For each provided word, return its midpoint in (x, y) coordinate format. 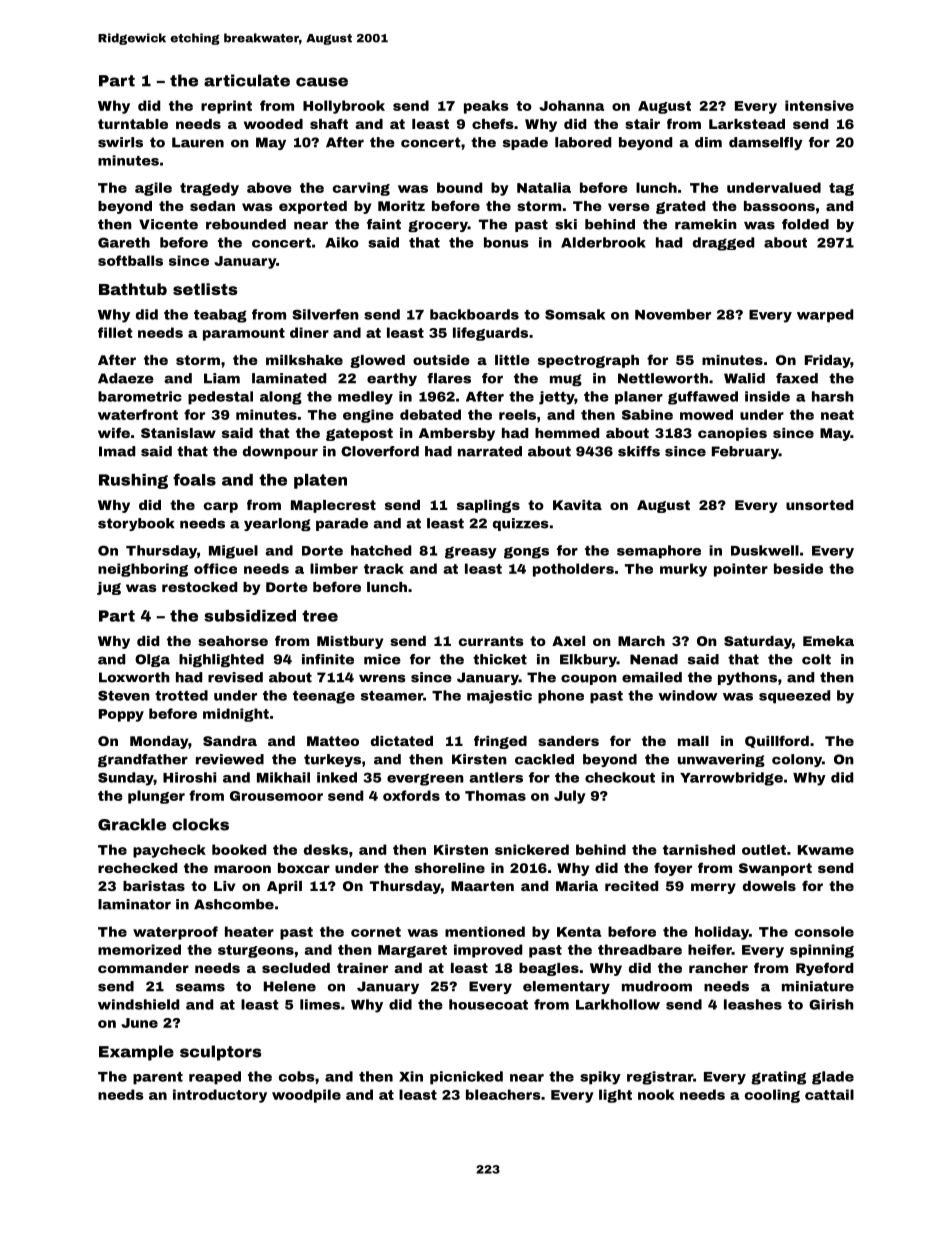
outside (441, 360)
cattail (829, 1094)
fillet (115, 332)
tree (320, 616)
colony (797, 760)
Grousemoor (276, 796)
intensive (819, 105)
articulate (247, 80)
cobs (297, 1076)
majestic (499, 697)
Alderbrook (603, 242)
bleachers (503, 1094)
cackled (544, 759)
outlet (764, 849)
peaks (486, 107)
